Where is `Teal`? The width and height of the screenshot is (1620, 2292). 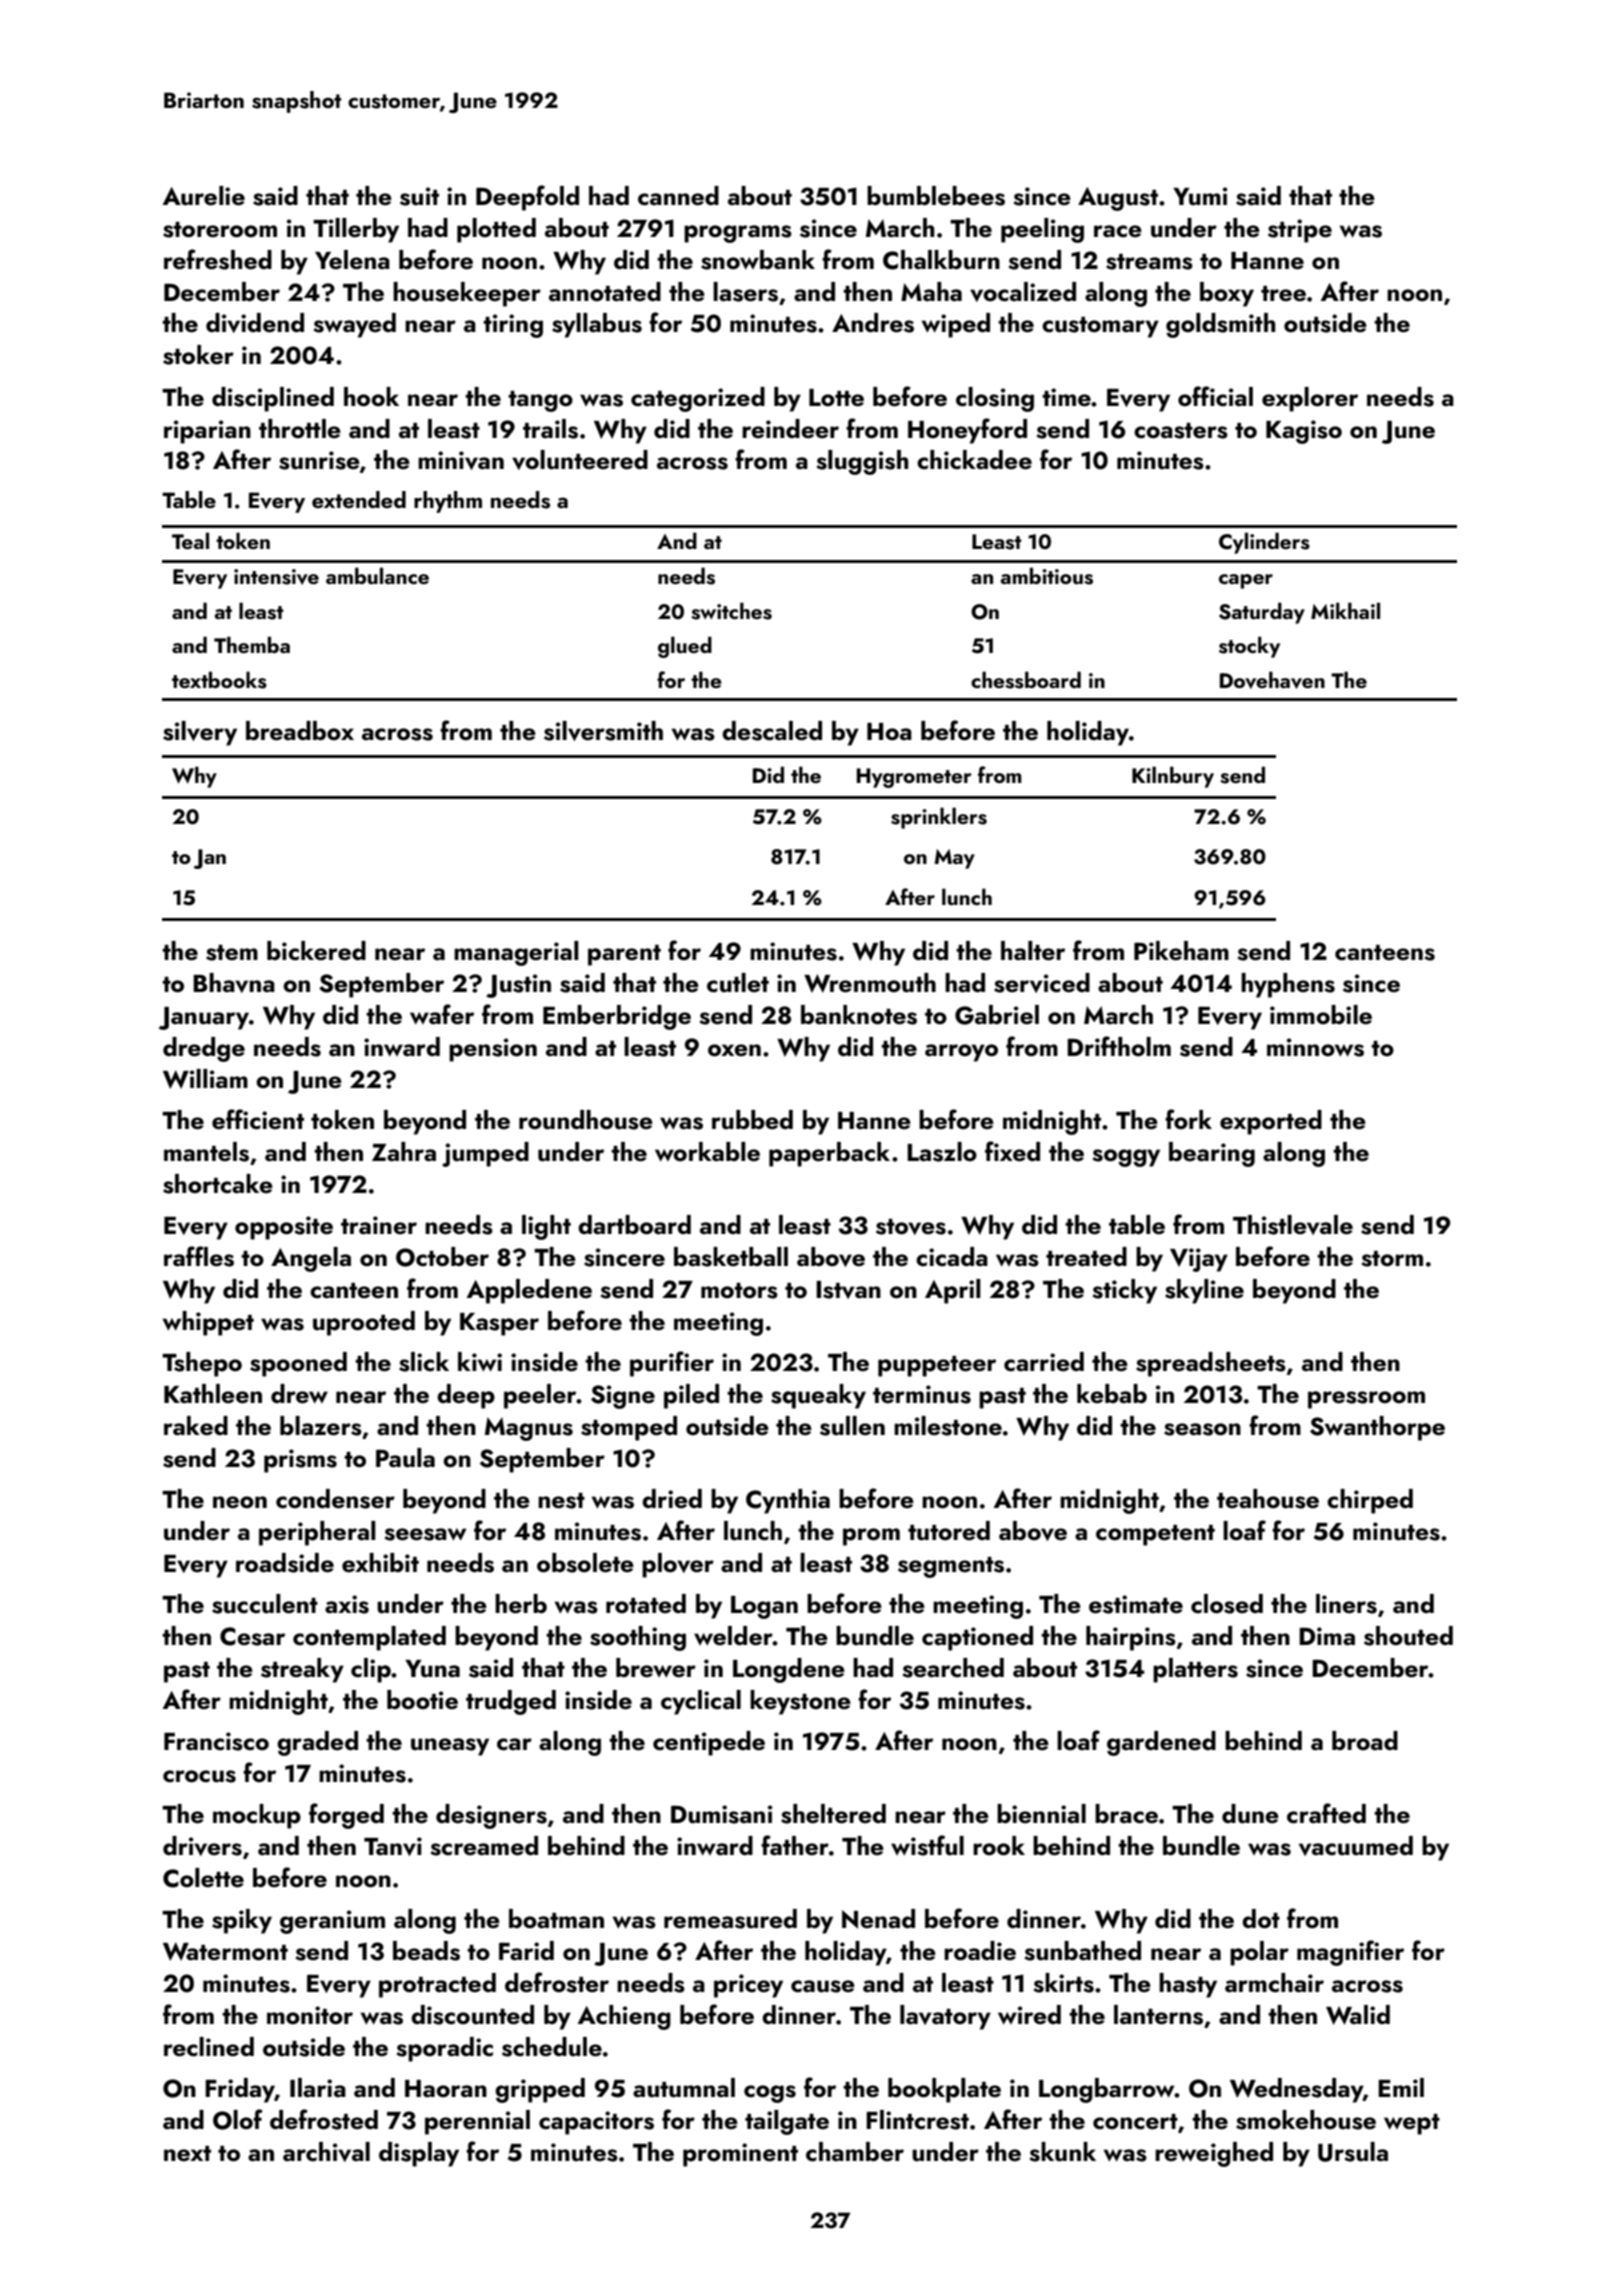 Teal is located at coordinates (190, 540).
